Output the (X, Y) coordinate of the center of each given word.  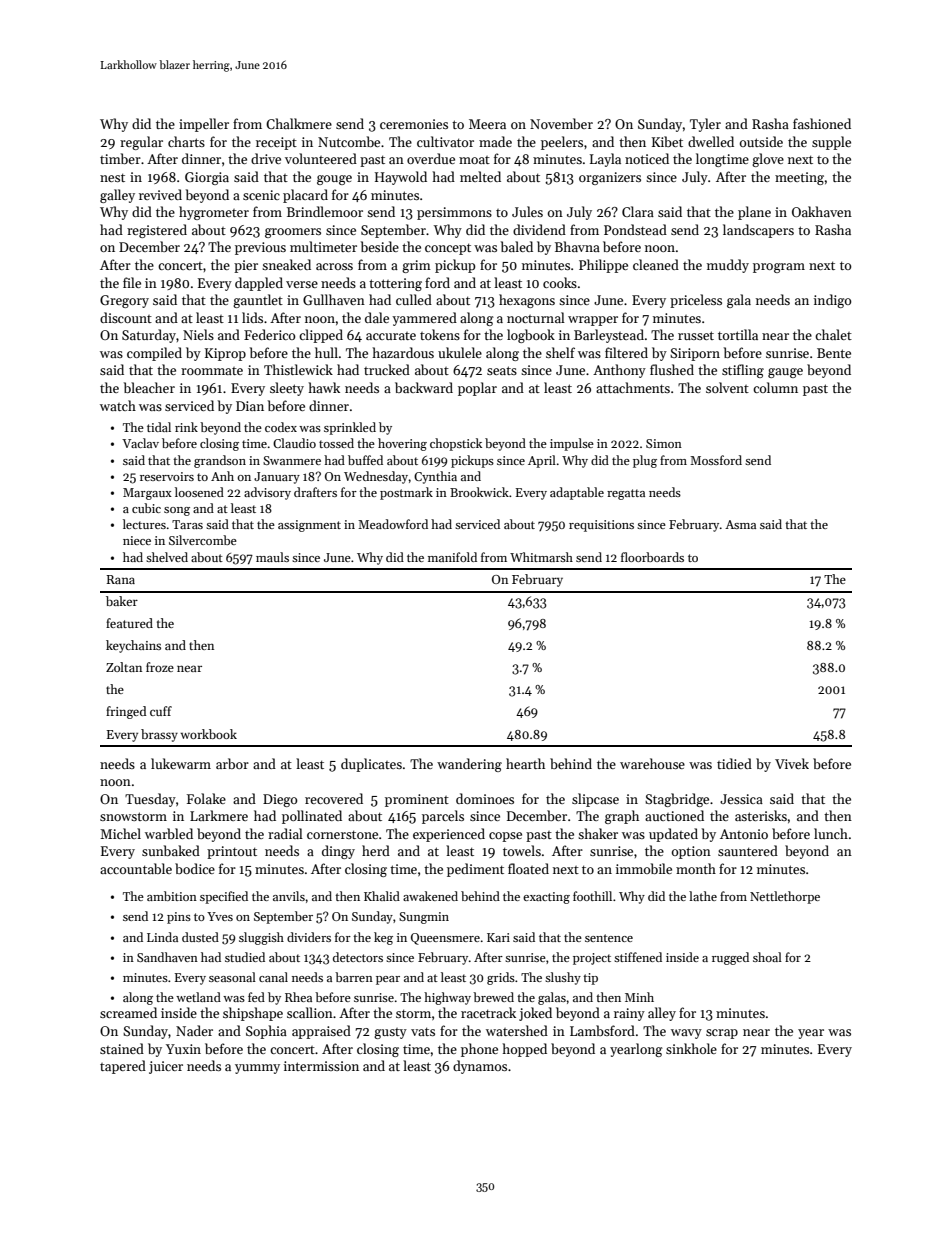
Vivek (792, 763)
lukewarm (181, 763)
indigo (832, 301)
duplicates (371, 765)
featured (129, 623)
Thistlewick (298, 369)
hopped (525, 1050)
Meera (487, 124)
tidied (734, 763)
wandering (469, 765)
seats (502, 370)
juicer (166, 1067)
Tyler (705, 125)
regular (141, 143)
